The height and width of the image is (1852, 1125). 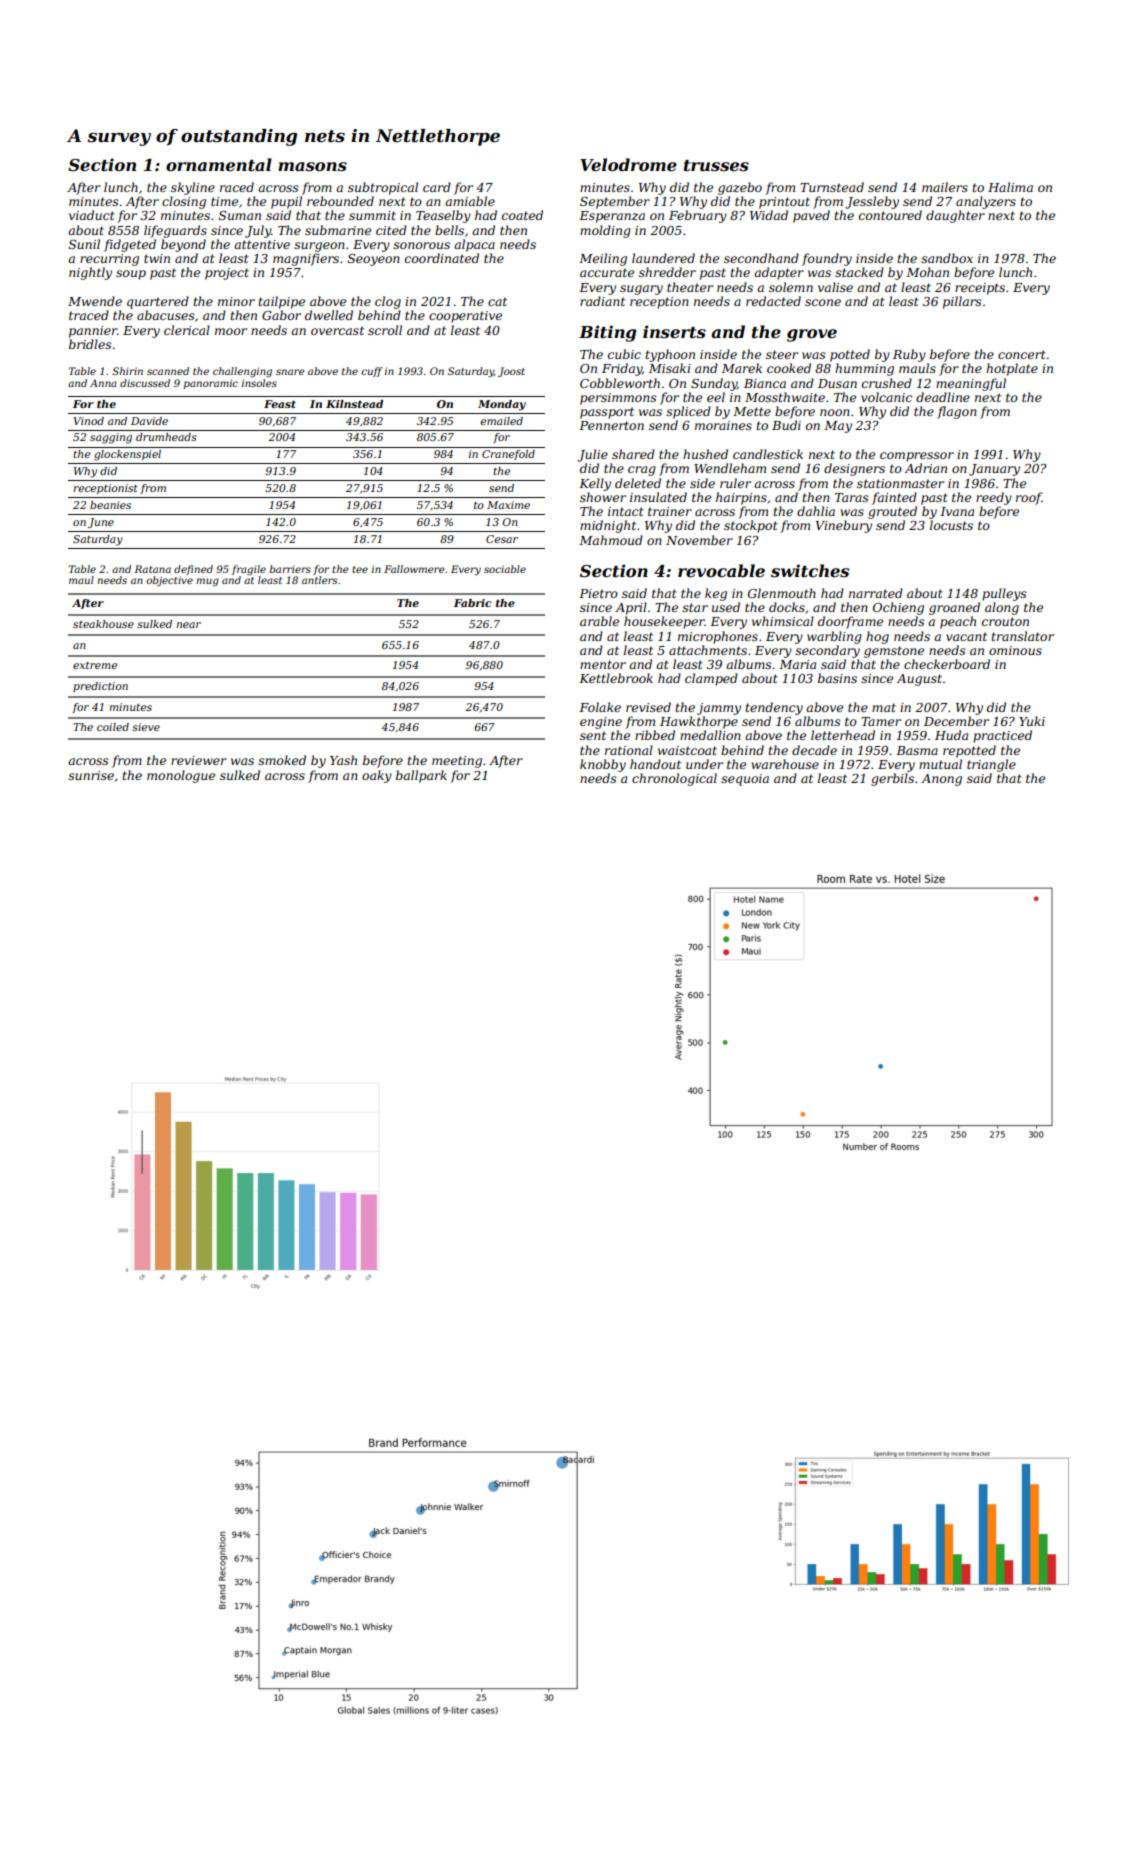 What do you see at coordinates (674, 779) in the image?
I see `chronological` at bounding box center [674, 779].
